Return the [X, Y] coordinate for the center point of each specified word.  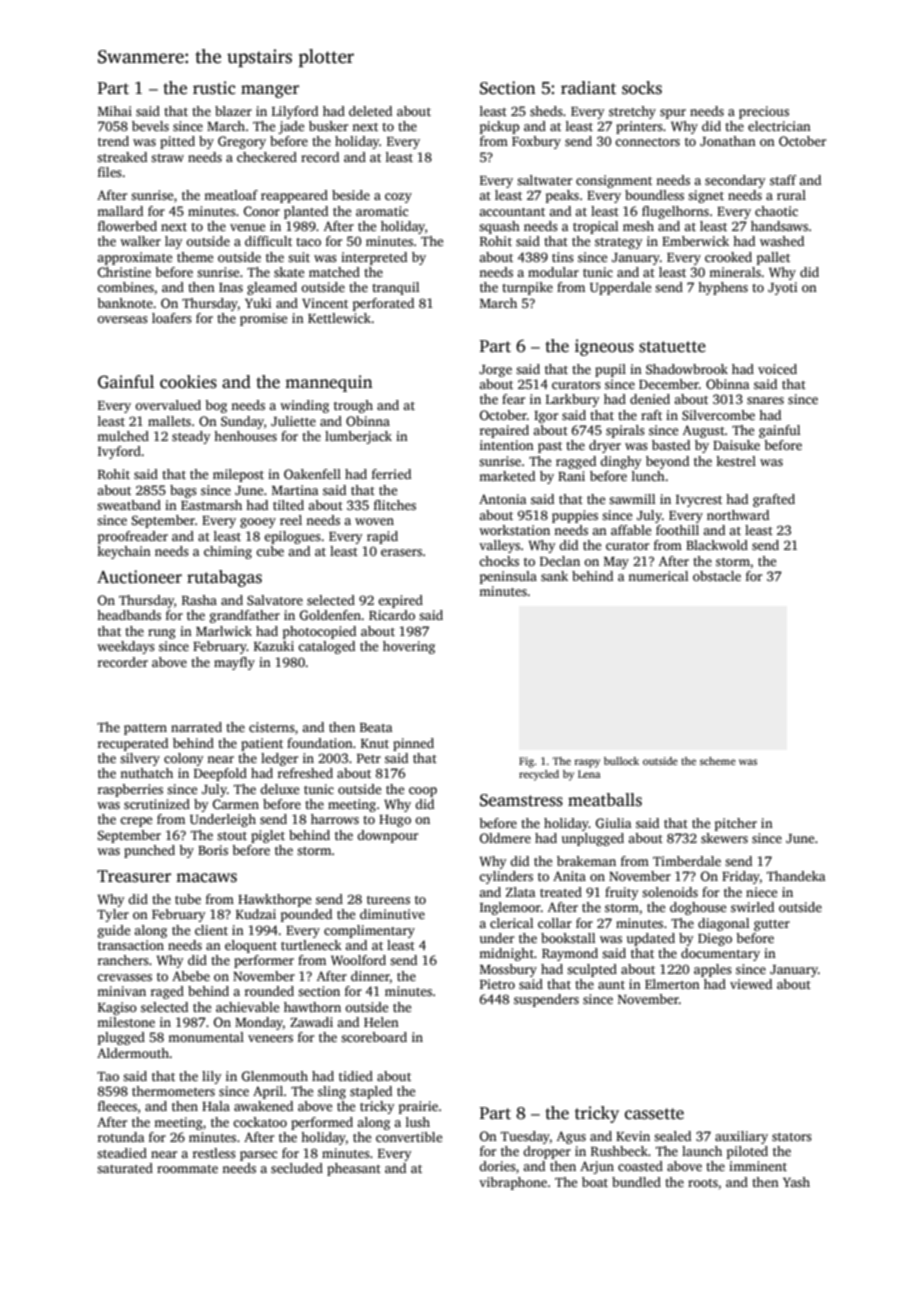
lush [418, 1122]
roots [703, 1183]
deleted [370, 111]
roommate [187, 1169]
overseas [122, 319]
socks [642, 88]
